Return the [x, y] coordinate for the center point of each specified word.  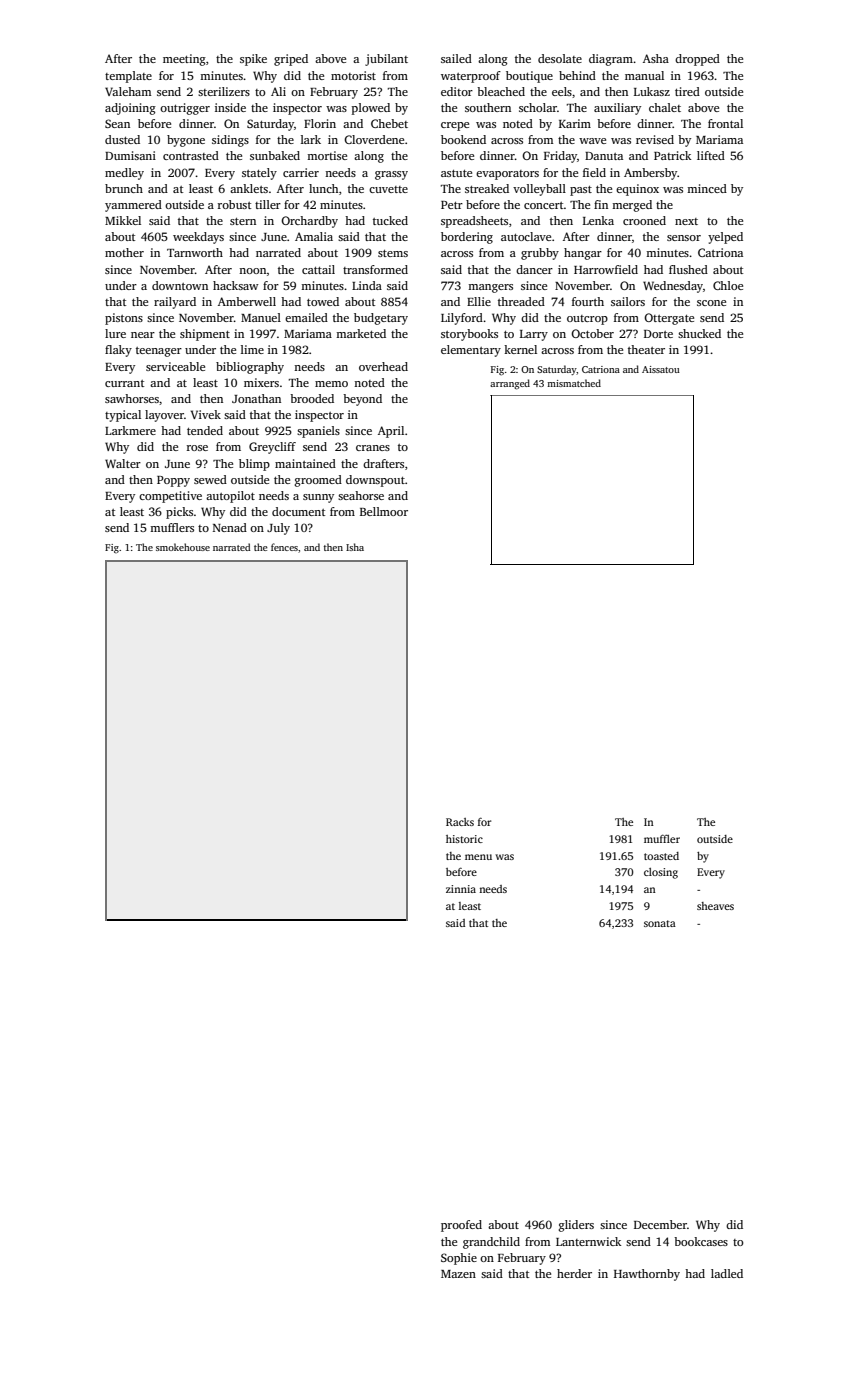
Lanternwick [588, 1241]
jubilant [386, 60]
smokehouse [183, 547]
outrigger [185, 109]
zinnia [461, 889]
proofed [461, 1226]
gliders [576, 1226]
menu [478, 857]
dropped [697, 60]
